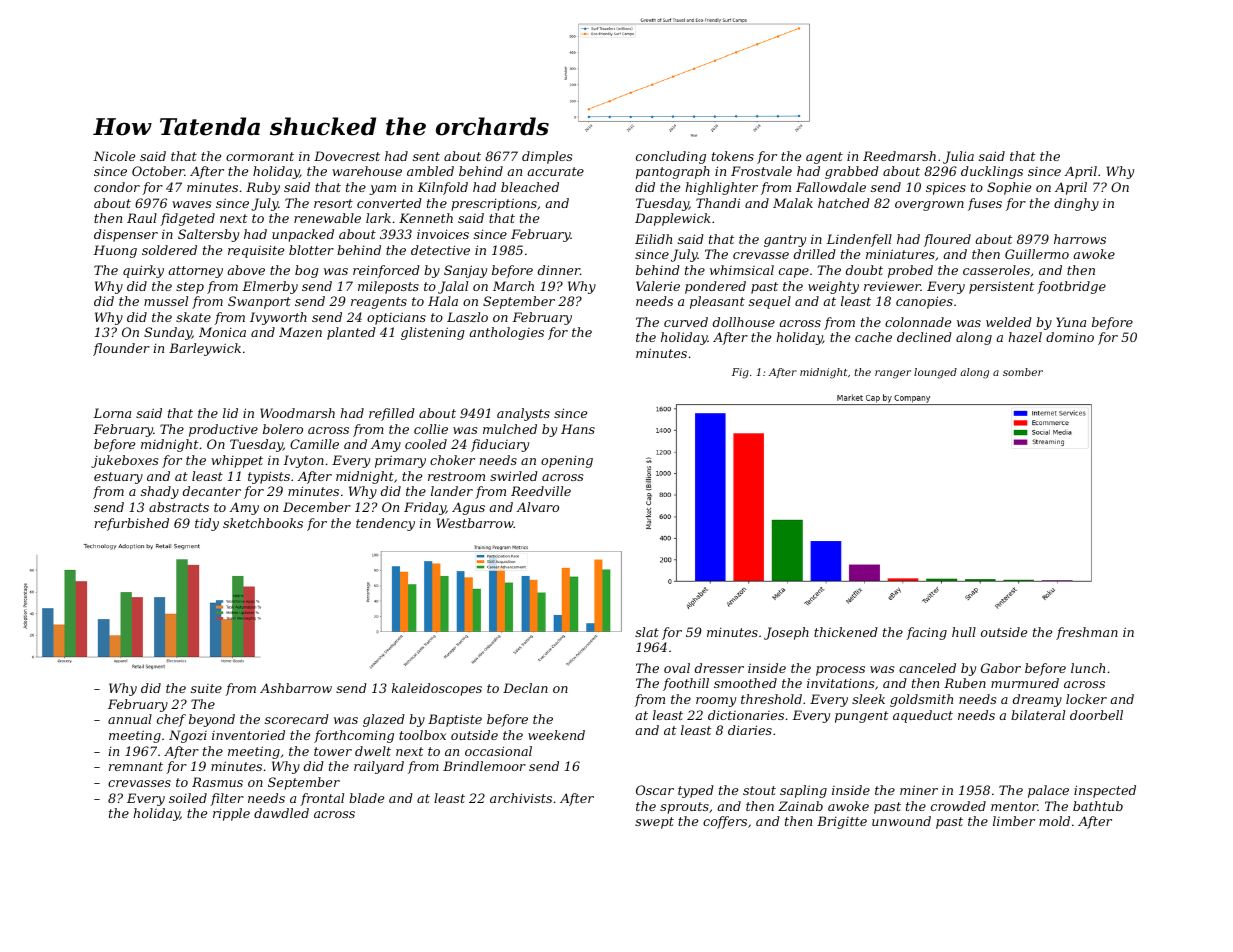 The width and height of the page is (1233, 952). What do you see at coordinates (124, 461) in the page?
I see `jukeboxes` at bounding box center [124, 461].
